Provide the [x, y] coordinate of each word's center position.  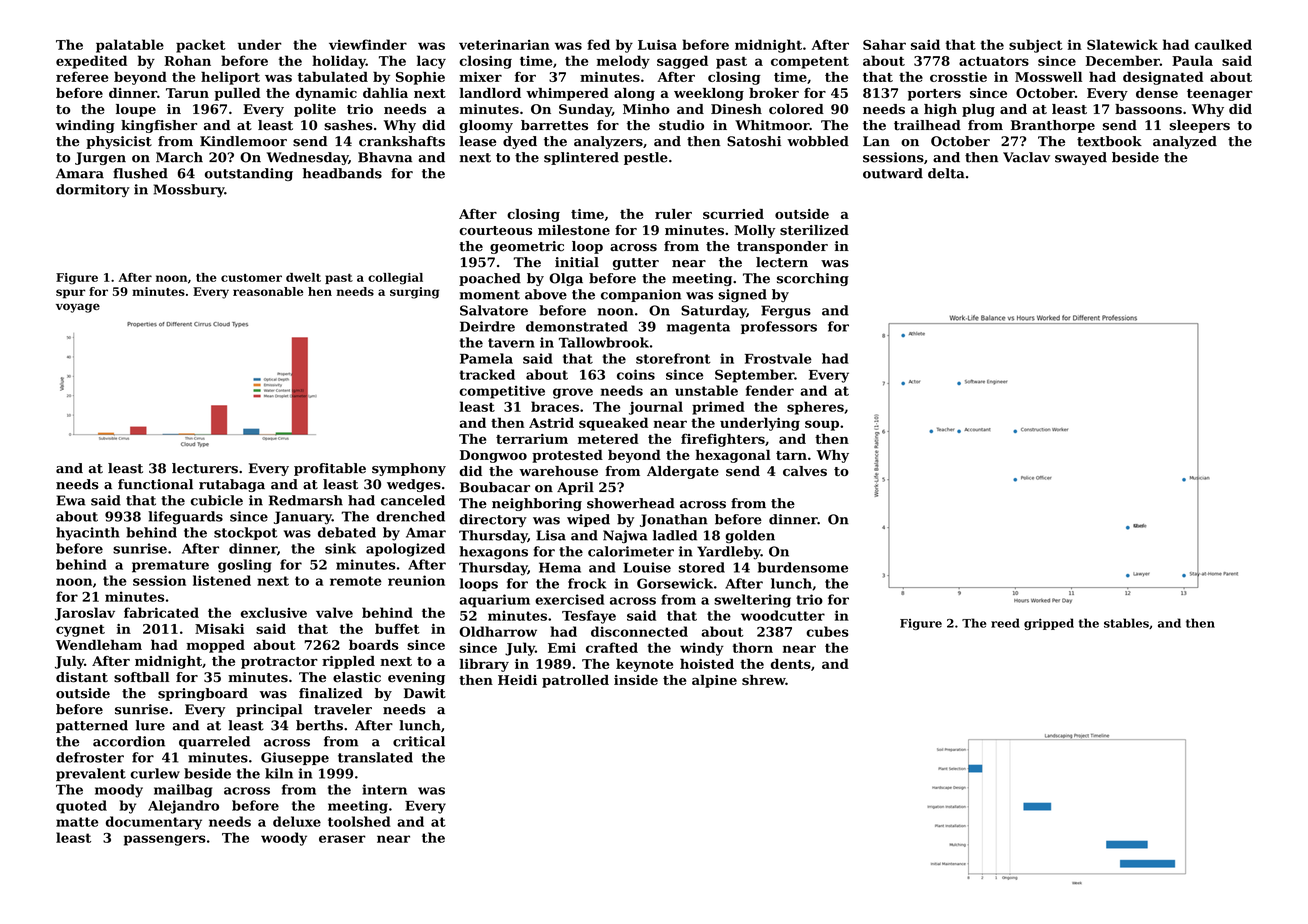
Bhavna [385, 157]
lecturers [205, 468]
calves [805, 471]
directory [493, 520]
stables [1126, 623]
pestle [646, 158]
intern [384, 789]
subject [1036, 46]
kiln [279, 773]
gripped [1049, 624]
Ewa [71, 500]
